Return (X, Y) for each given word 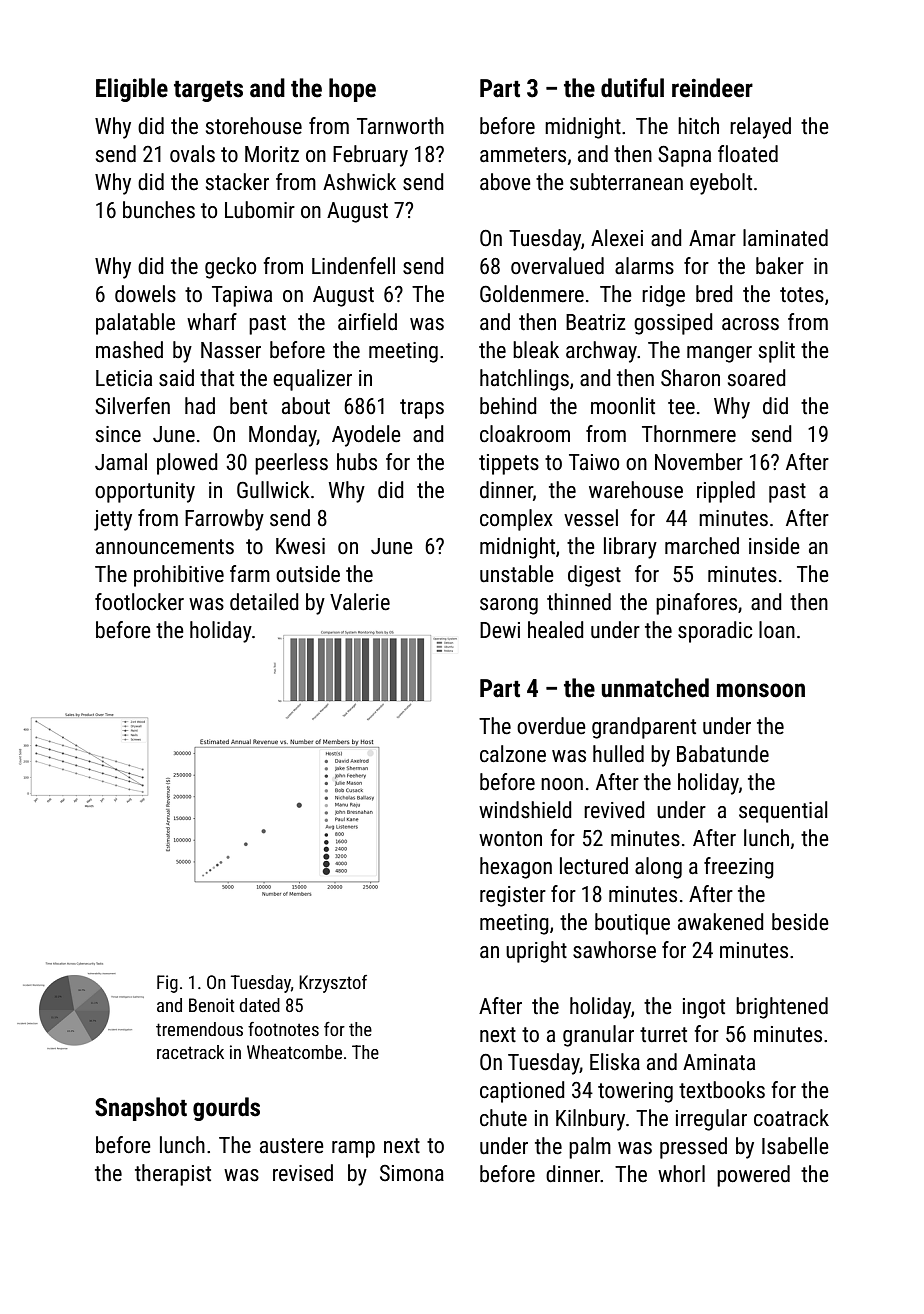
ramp (353, 1149)
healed (556, 630)
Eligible (132, 90)
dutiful (632, 88)
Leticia (124, 378)
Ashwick (359, 182)
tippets (509, 464)
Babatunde (723, 754)
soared (757, 378)
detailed (264, 602)
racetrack (190, 1052)
